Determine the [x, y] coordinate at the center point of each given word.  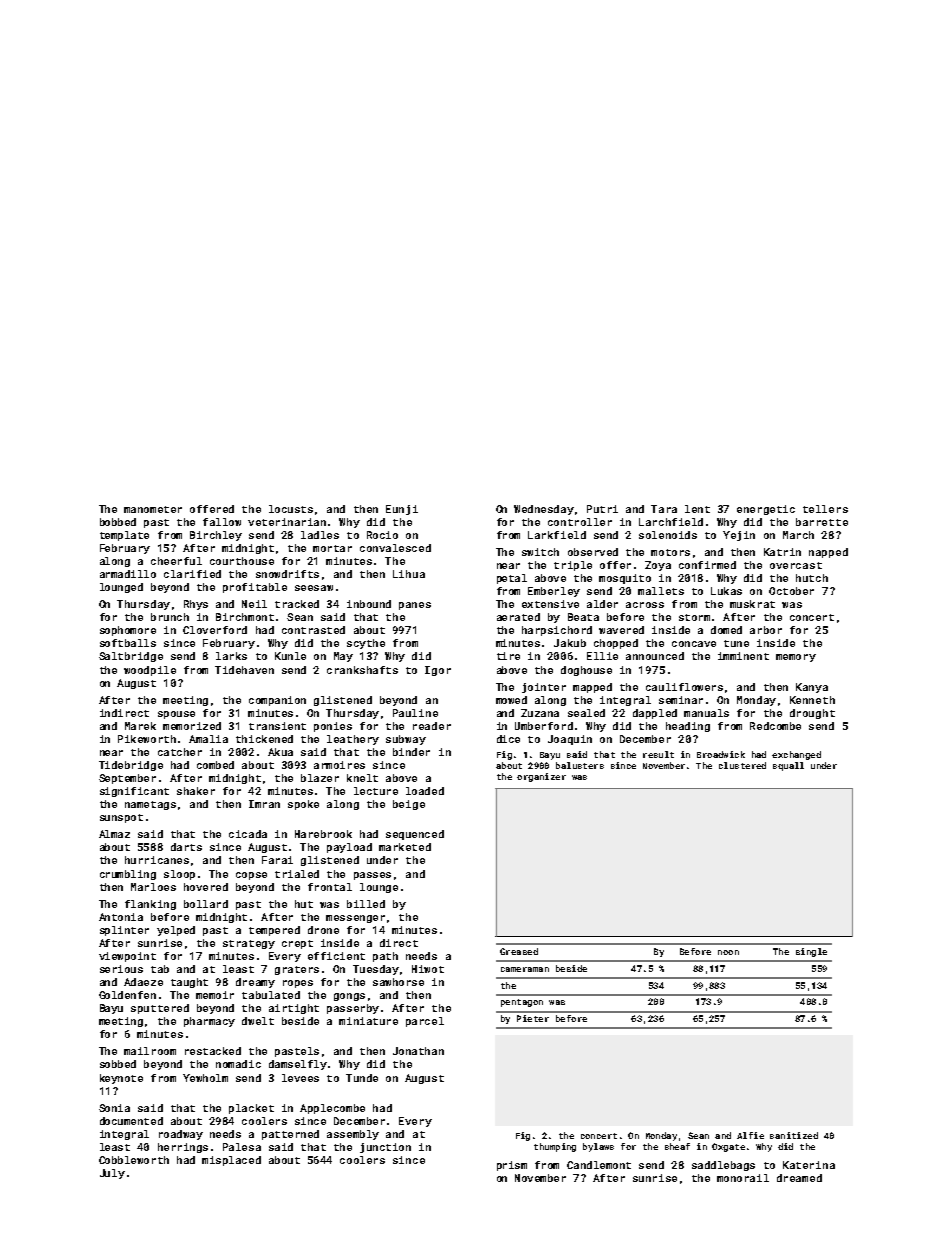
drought [812, 714]
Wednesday [544, 510]
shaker [196, 791]
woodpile [150, 671]
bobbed [118, 522]
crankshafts [362, 670]
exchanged [796, 755]
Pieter [533, 1018]
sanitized [794, 1135]
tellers [825, 509]
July [112, 1174]
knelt [362, 778]
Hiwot [428, 969]
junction [385, 1148]
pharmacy [209, 1022]
